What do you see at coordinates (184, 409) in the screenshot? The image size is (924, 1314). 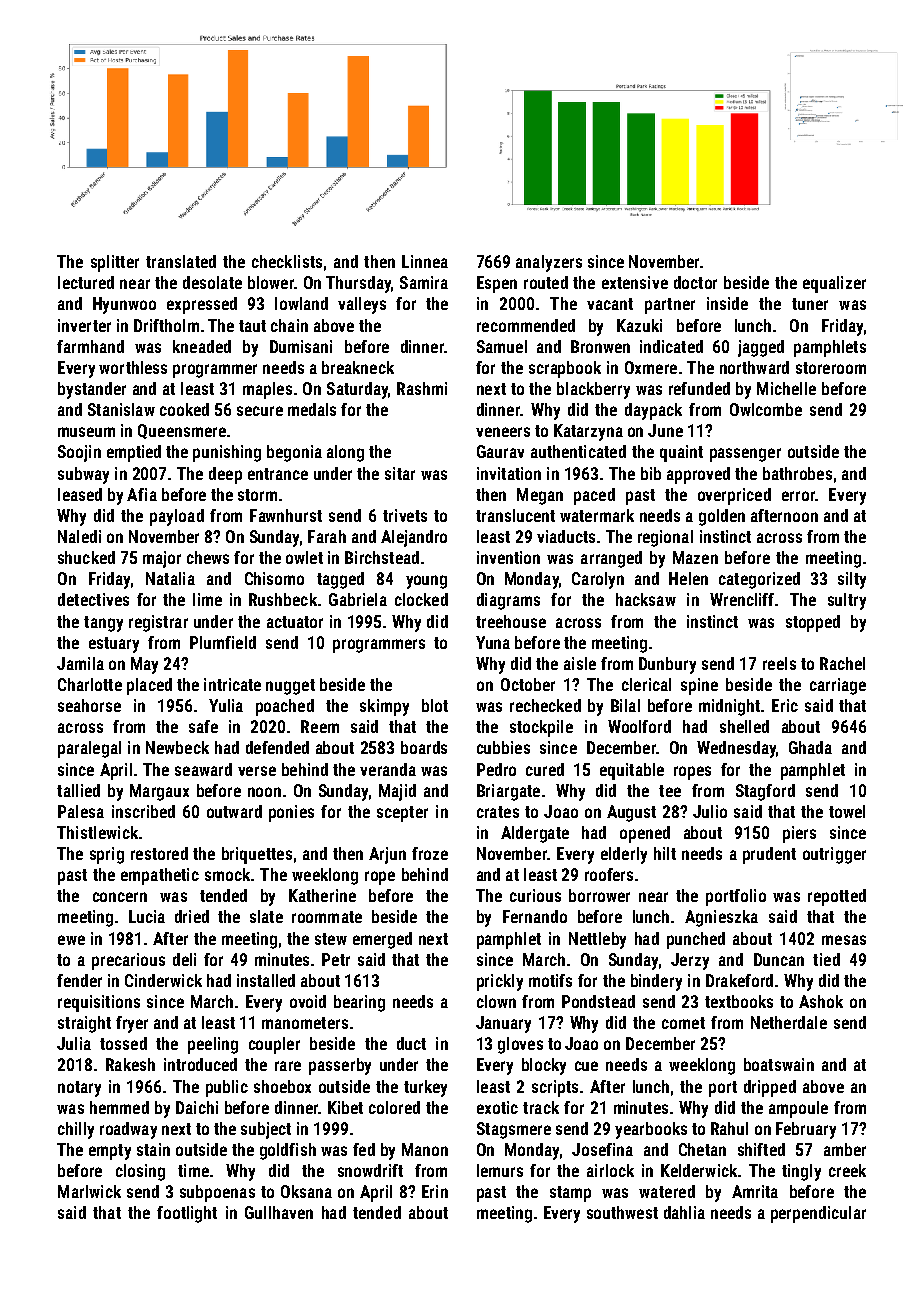 I see `cooked` at bounding box center [184, 409].
